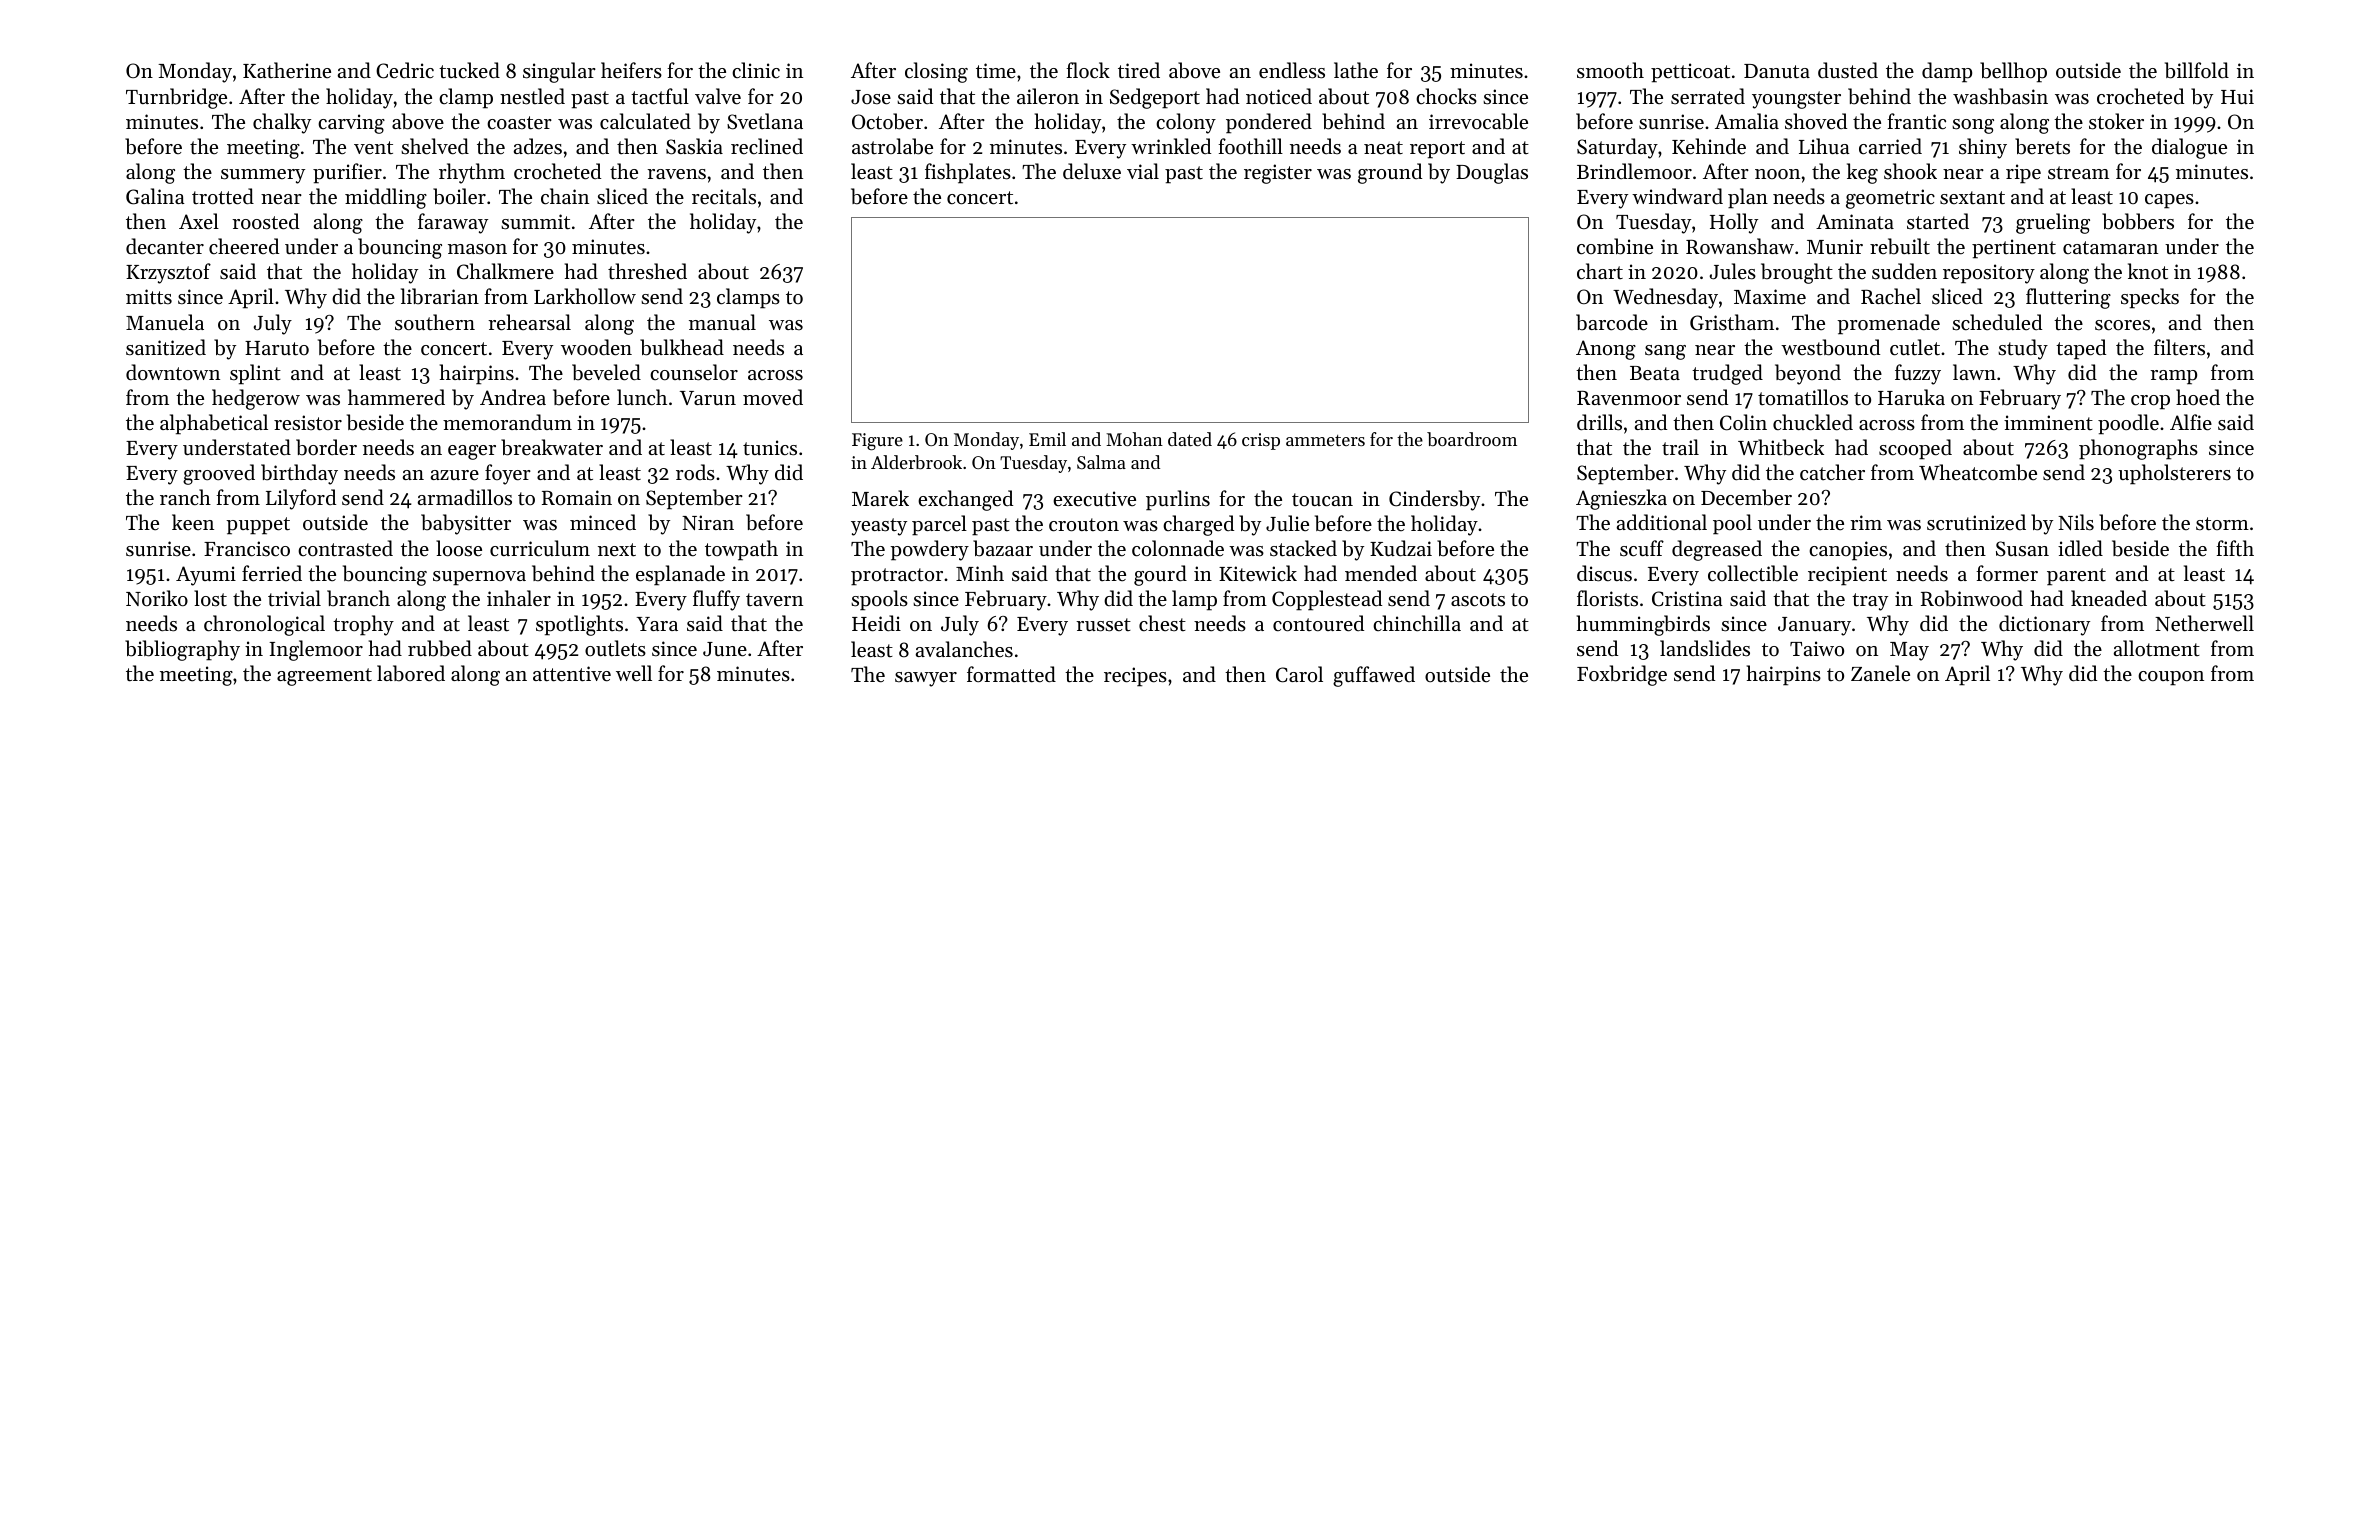 This screenshot has height=1540, width=2380. I want to click on eager, so click(472, 452).
